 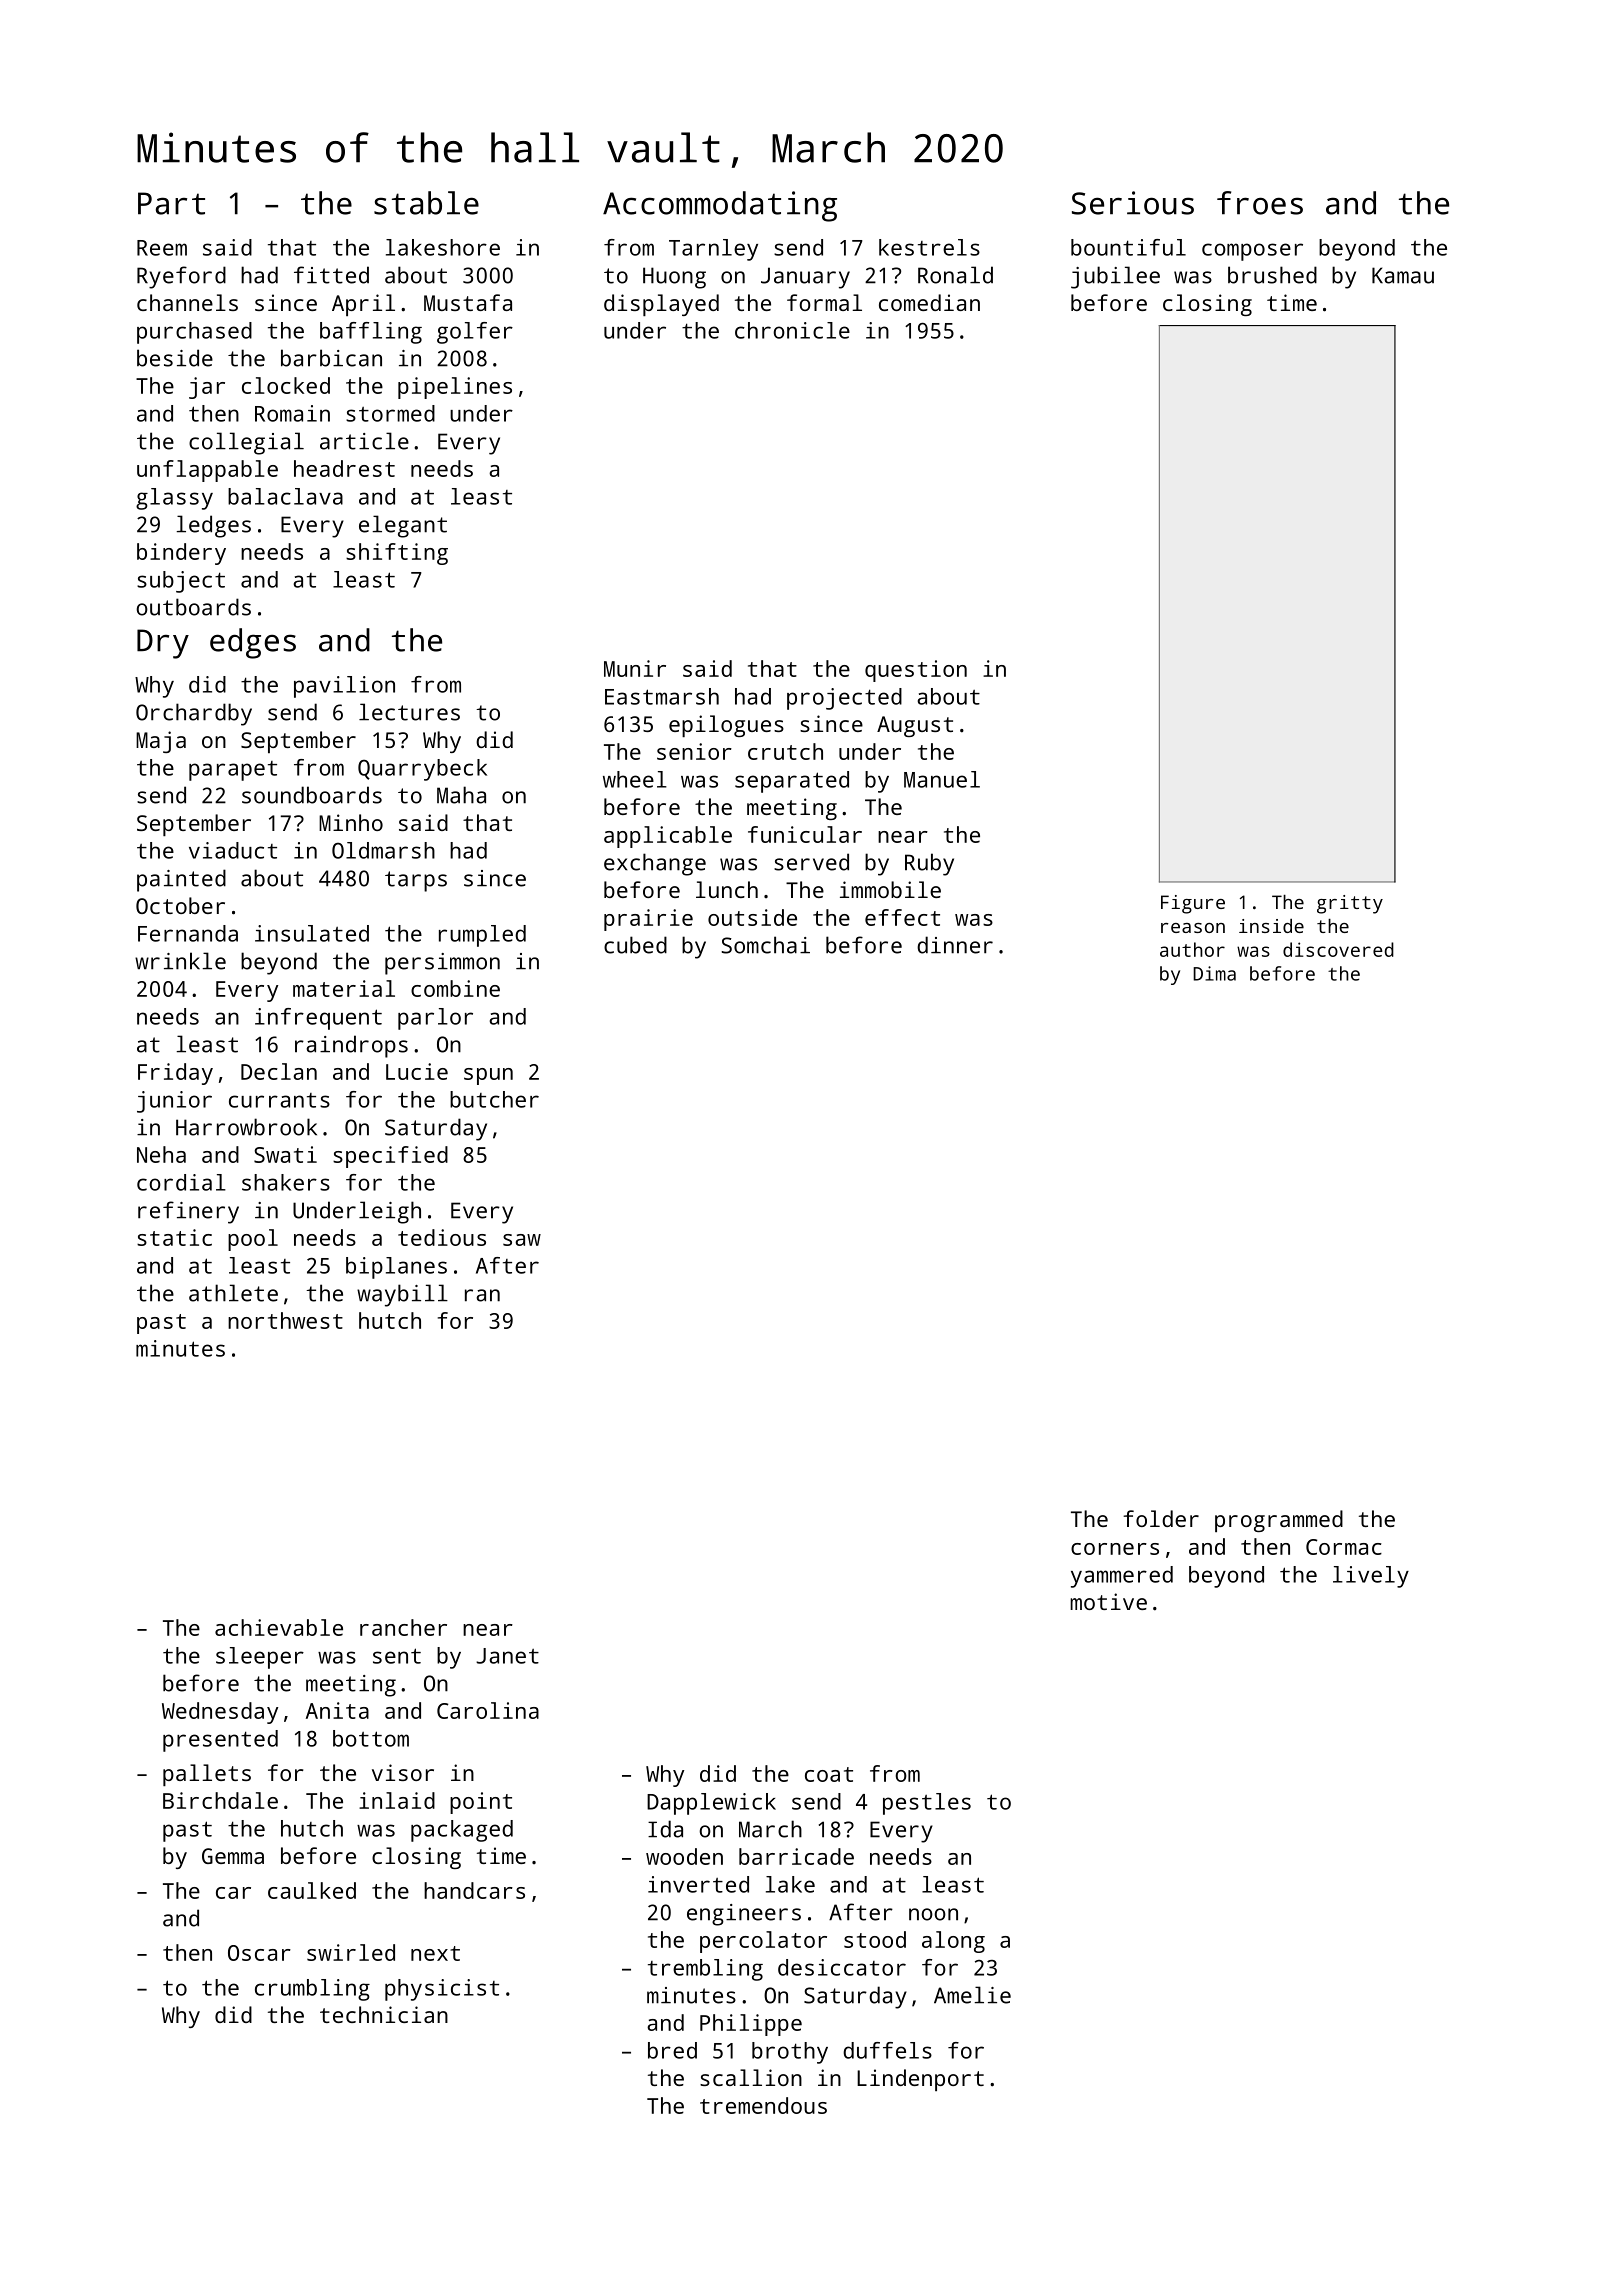 What do you see at coordinates (1338, 949) in the screenshot?
I see `discovered` at bounding box center [1338, 949].
